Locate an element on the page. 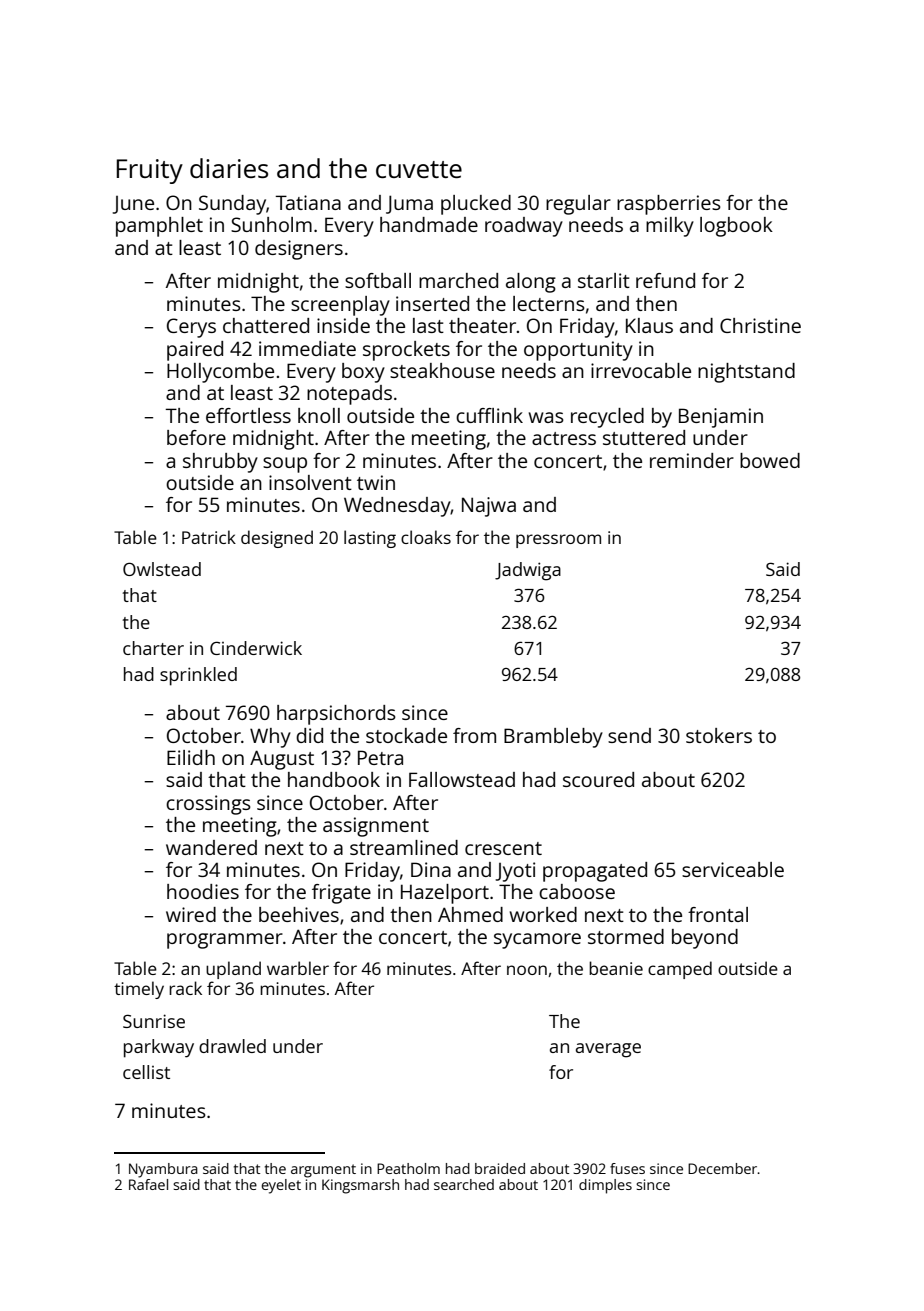 Image resolution: width=924 pixels, height=1311 pixels. send is located at coordinates (629, 735).
